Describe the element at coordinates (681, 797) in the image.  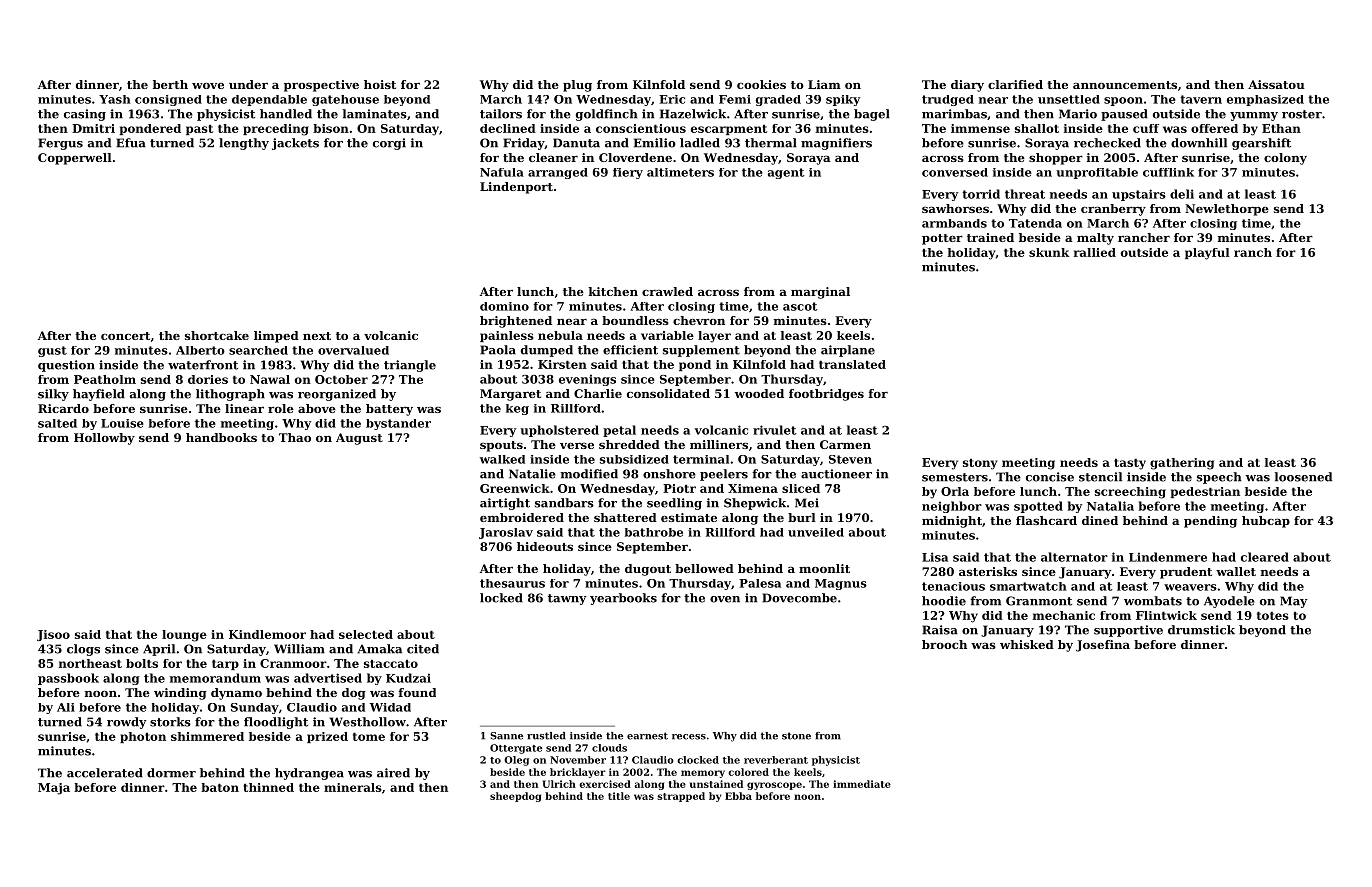
I see `strapped` at that location.
